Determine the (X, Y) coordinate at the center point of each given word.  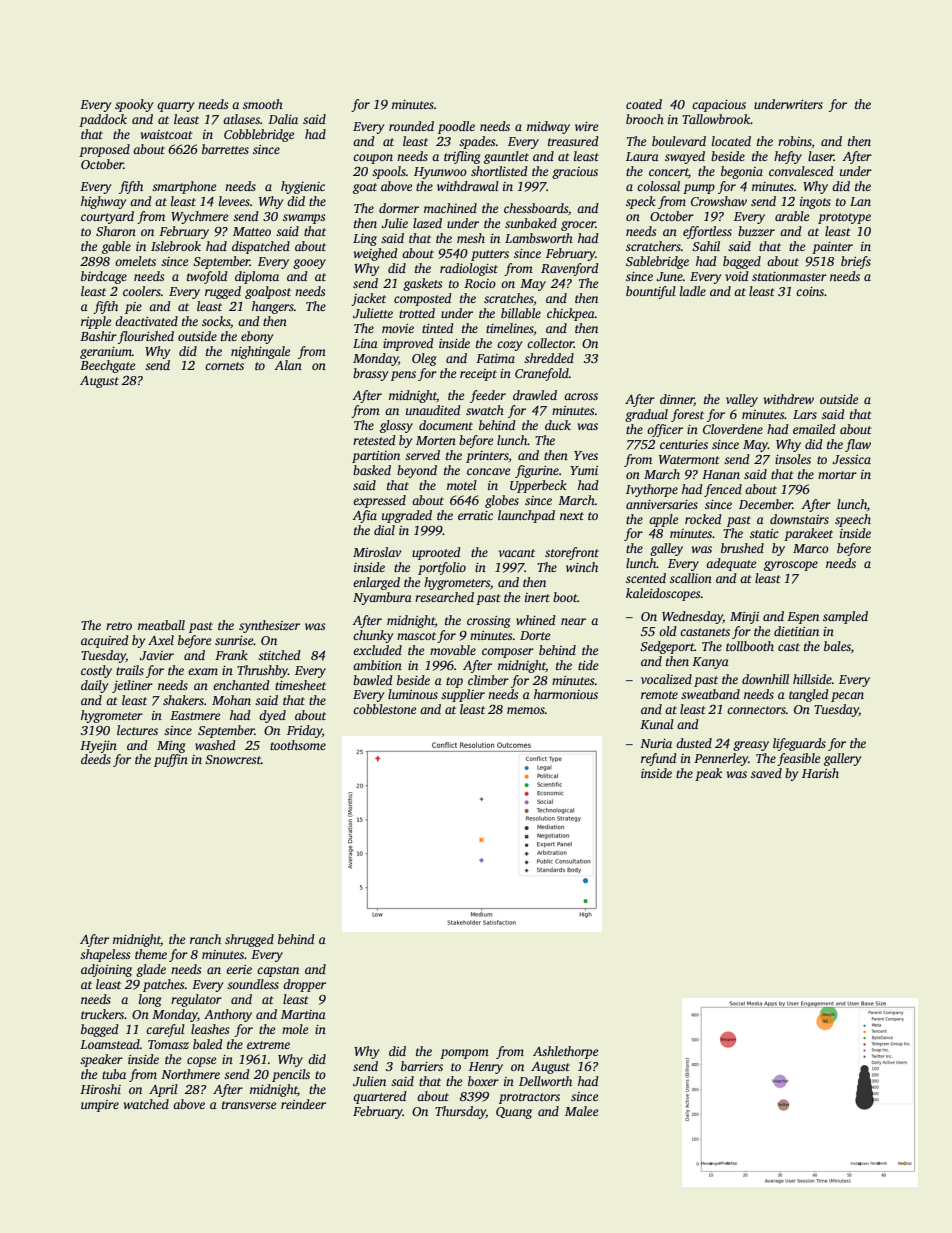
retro (119, 626)
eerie (239, 969)
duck (558, 425)
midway (548, 127)
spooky (134, 105)
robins (795, 141)
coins (810, 291)
